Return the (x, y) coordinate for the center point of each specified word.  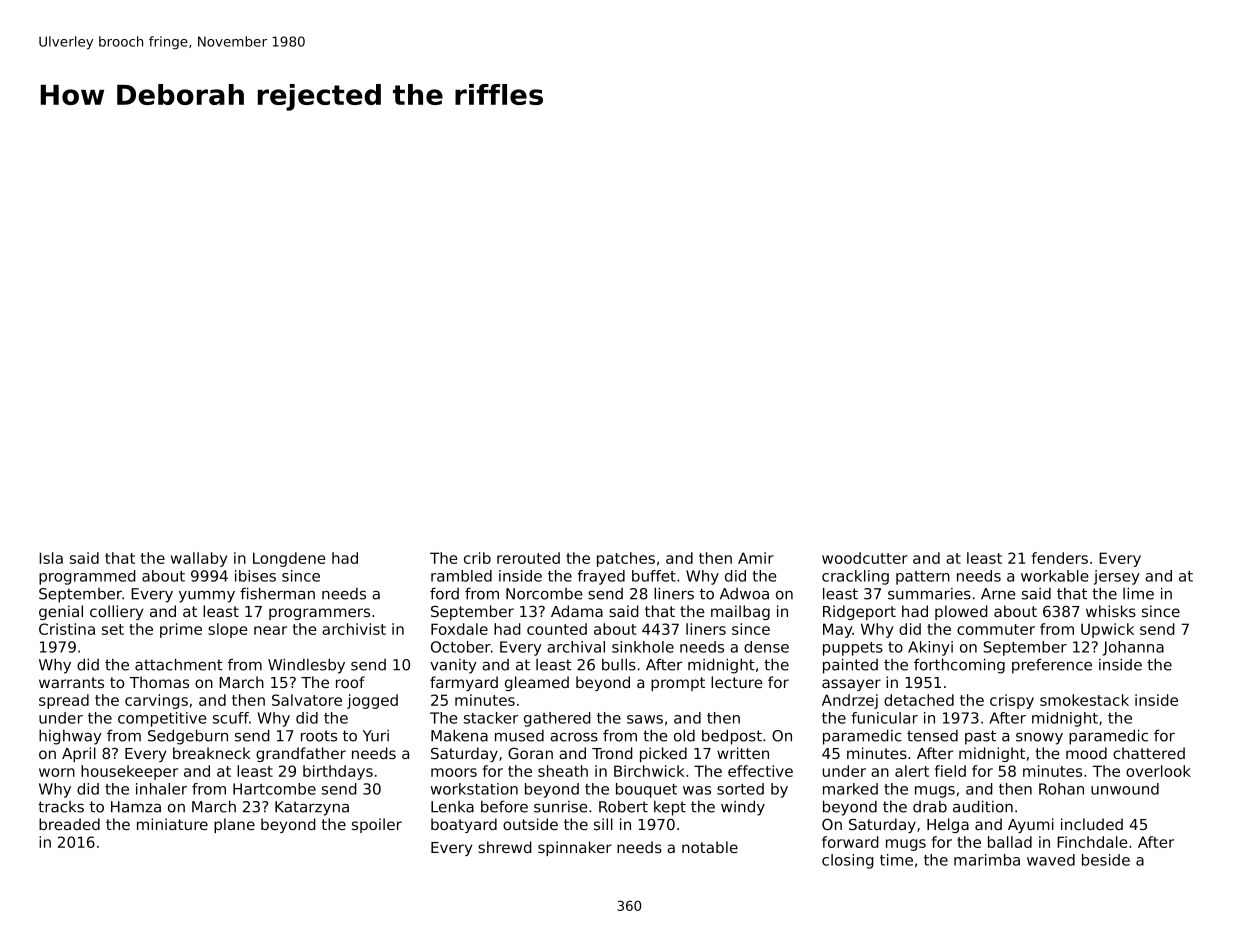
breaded (69, 824)
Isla (51, 558)
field (950, 771)
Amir (756, 558)
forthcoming (959, 666)
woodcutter (865, 558)
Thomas (159, 682)
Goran (530, 753)
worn (57, 772)
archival (576, 647)
